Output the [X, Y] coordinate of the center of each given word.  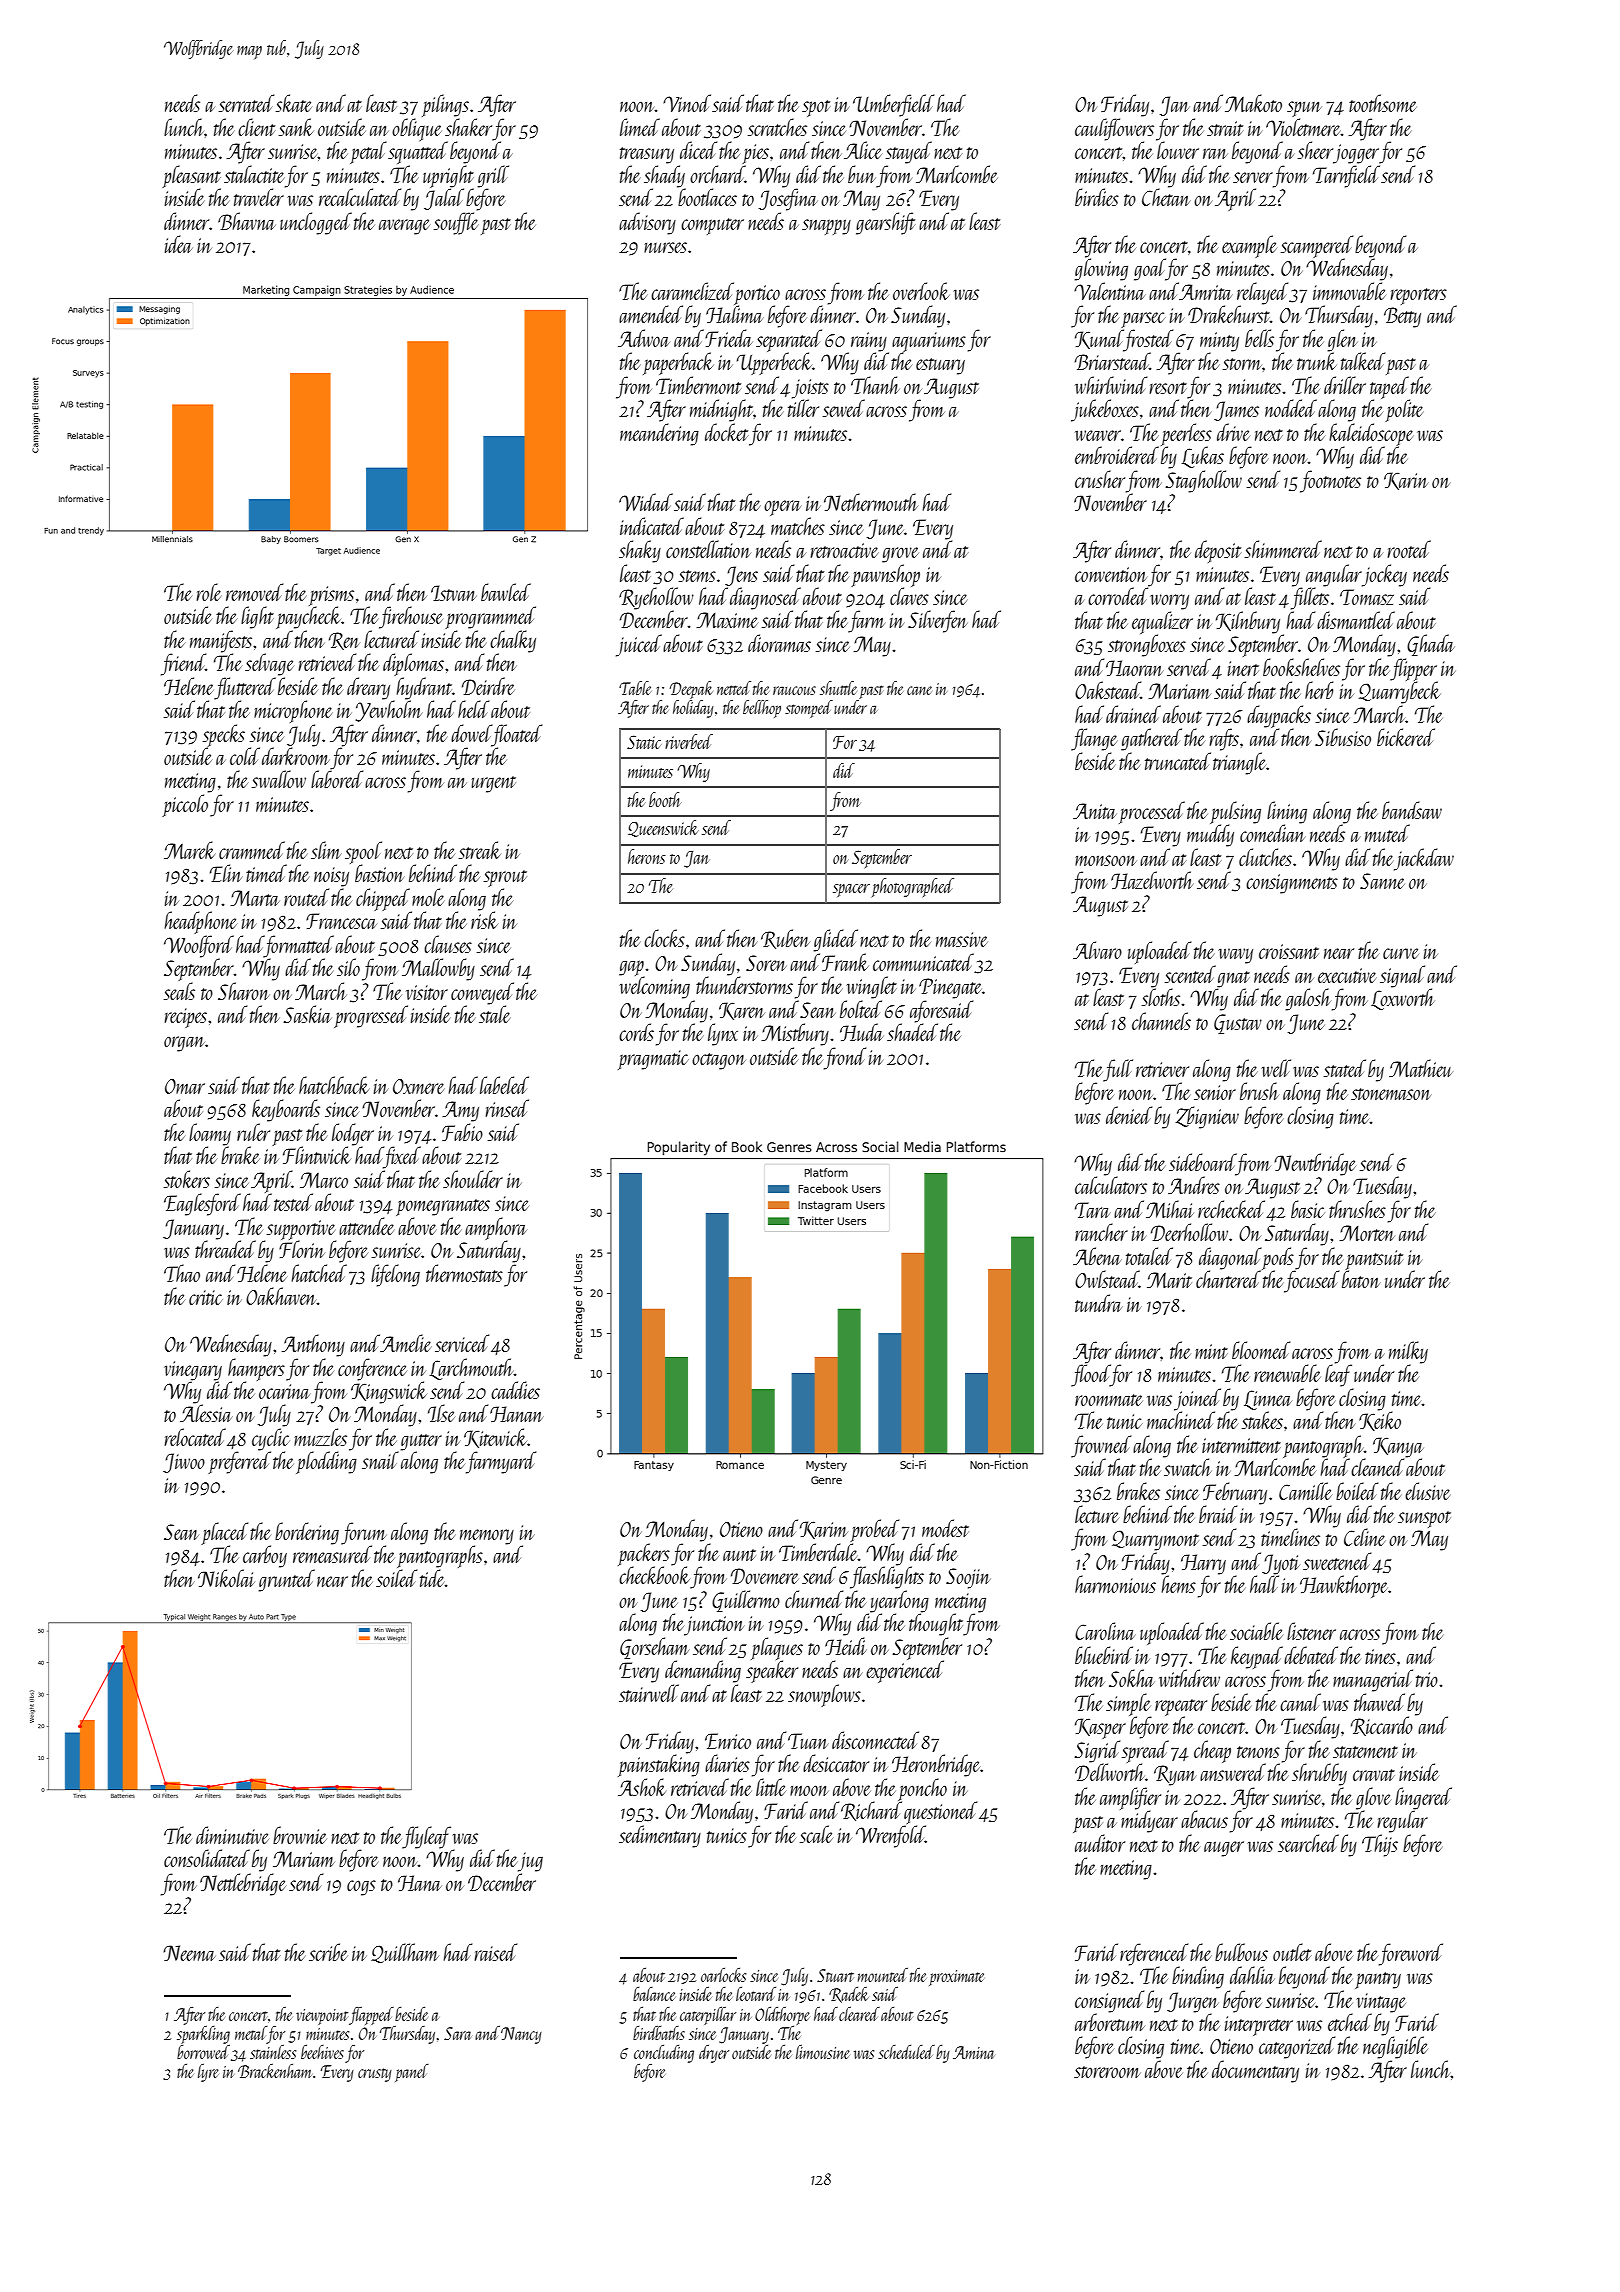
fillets [1310, 598]
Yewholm [389, 711]
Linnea [1268, 1400]
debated [1311, 1655]
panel [412, 2073]
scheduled [906, 2052]
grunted [287, 1580]
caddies [515, 1390]
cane [919, 690]
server [1253, 177]
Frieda [728, 338]
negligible [1395, 2047]
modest [945, 1528]
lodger [353, 1134]
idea [178, 244]
